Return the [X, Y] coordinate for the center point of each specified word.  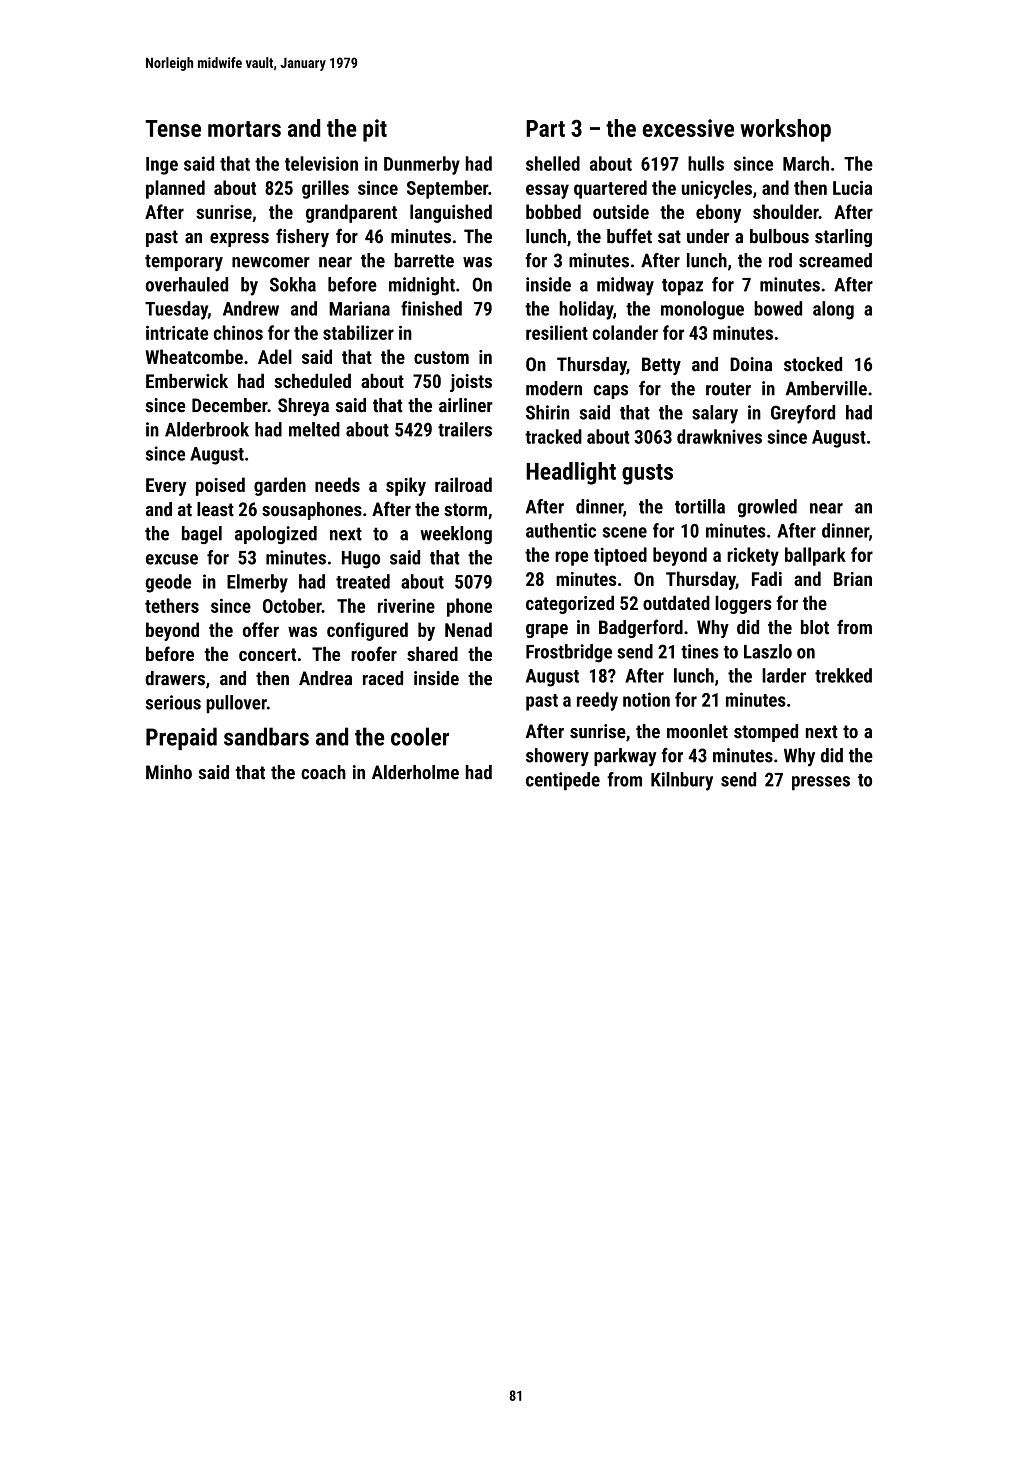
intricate [177, 332]
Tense [173, 128]
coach [323, 772]
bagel [202, 535]
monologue [702, 310]
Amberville [826, 388]
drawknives [719, 436]
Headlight [571, 473]
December [230, 405]
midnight [422, 286]
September [447, 189]
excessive [688, 128]
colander [625, 332]
